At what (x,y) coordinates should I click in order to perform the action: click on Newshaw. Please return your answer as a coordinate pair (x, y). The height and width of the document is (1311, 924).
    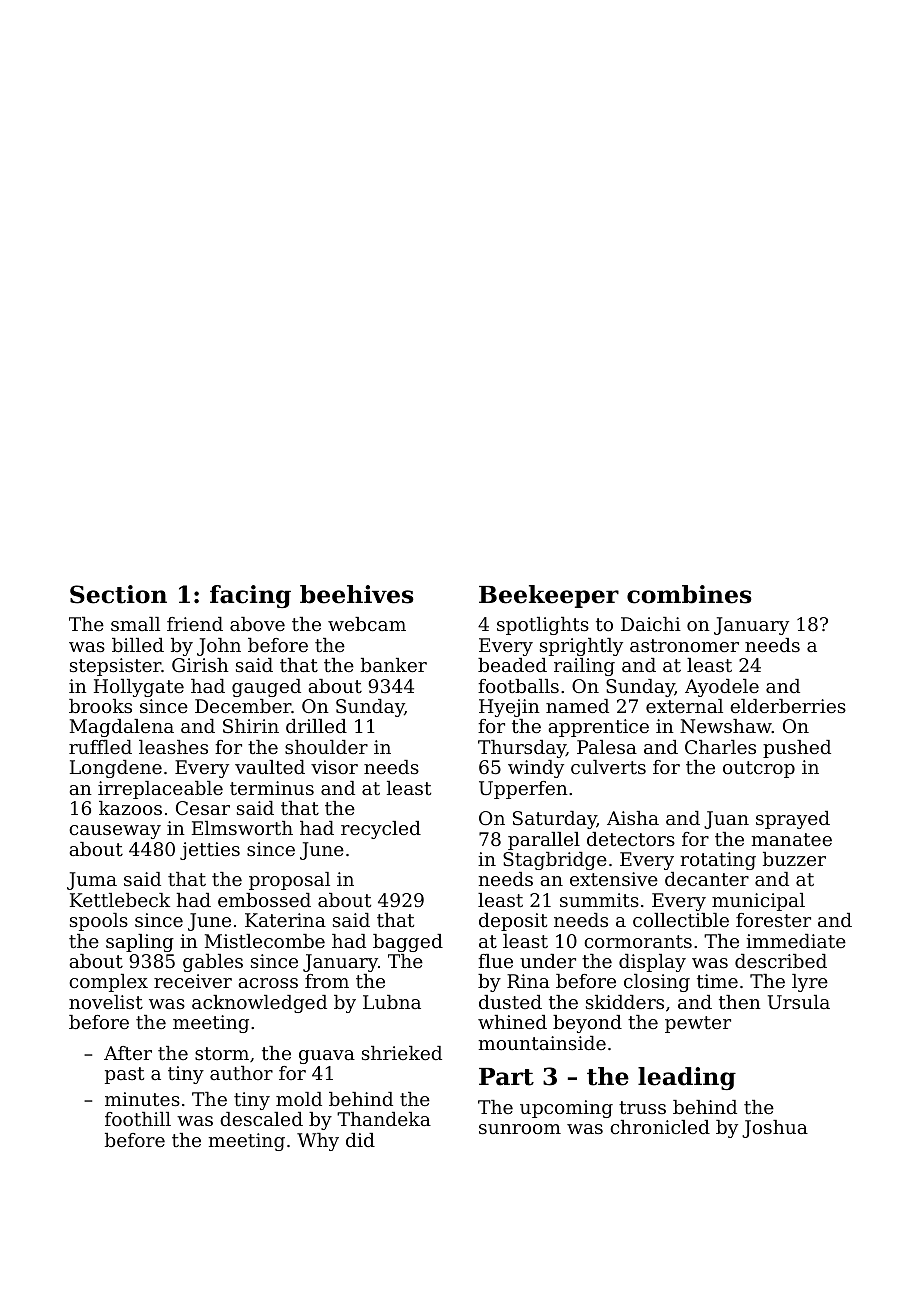
    Looking at the image, I should click on (726, 726).
